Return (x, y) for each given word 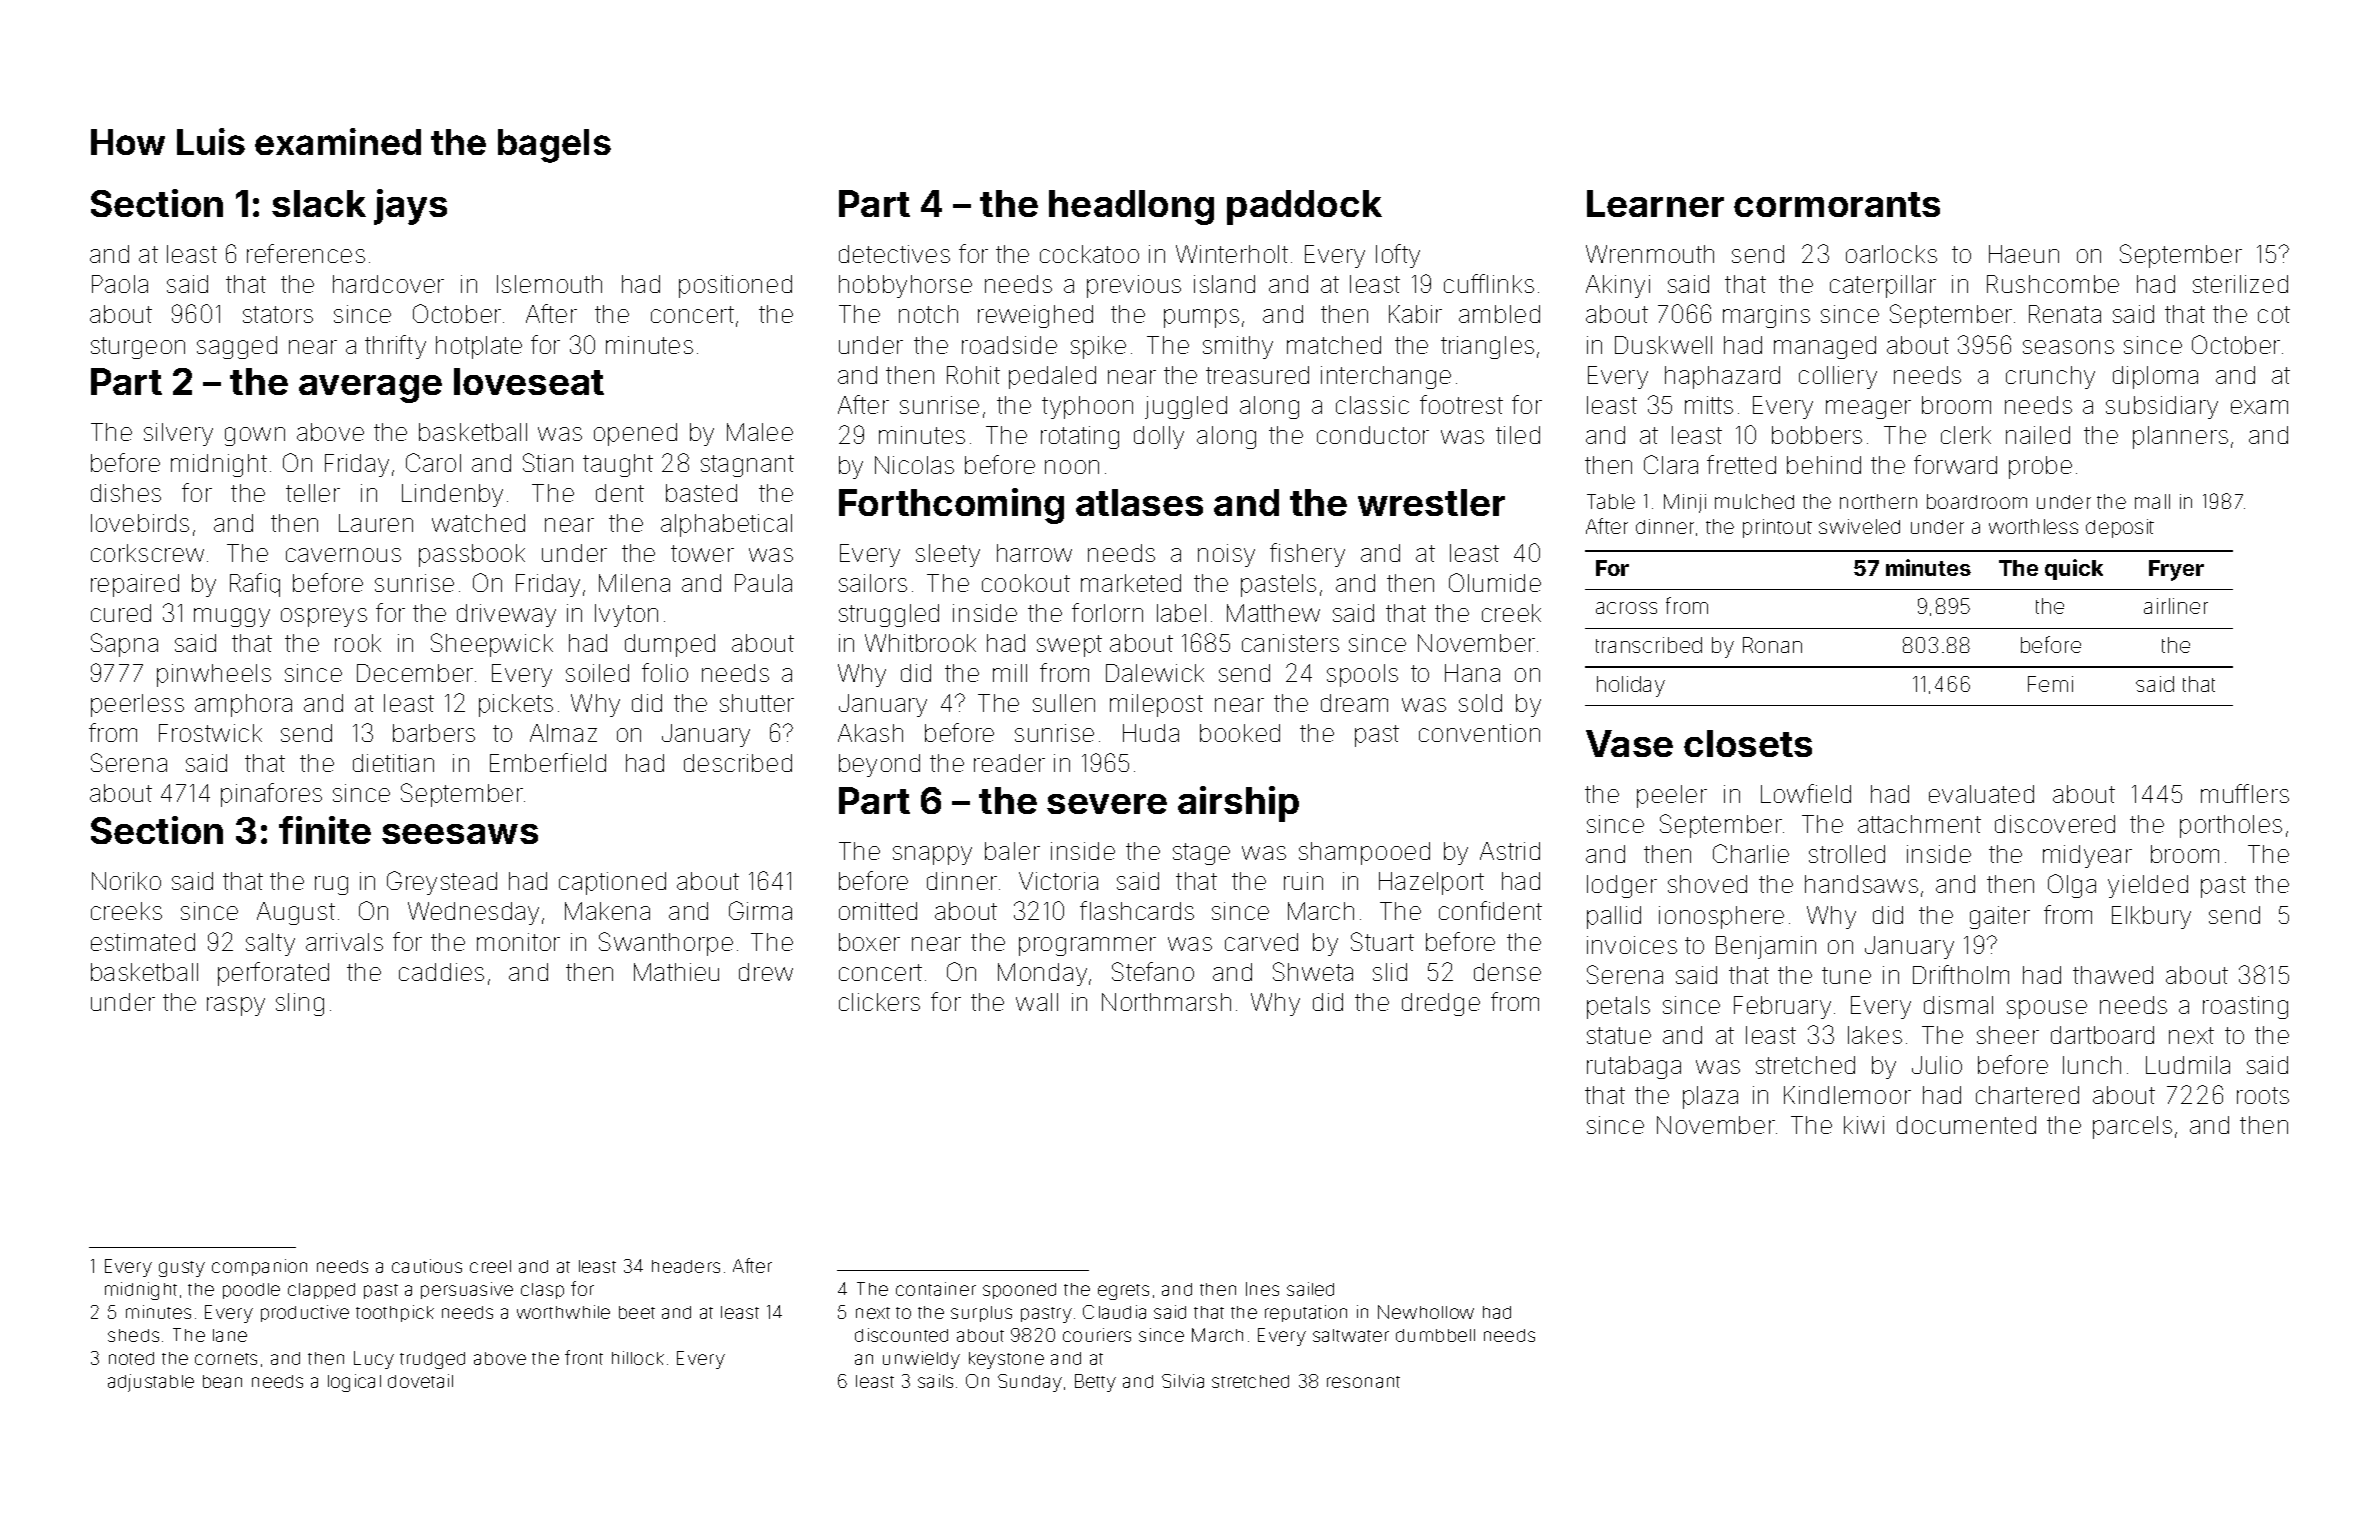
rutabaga (1634, 1067)
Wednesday (473, 913)
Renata (2065, 314)
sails (935, 1381)
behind (1824, 465)
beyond (879, 765)
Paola (120, 284)
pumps (1201, 318)
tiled (1518, 435)
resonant (1363, 1382)
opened (635, 434)
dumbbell (1435, 1335)
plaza (1710, 1097)
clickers (879, 1002)
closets (1748, 743)
